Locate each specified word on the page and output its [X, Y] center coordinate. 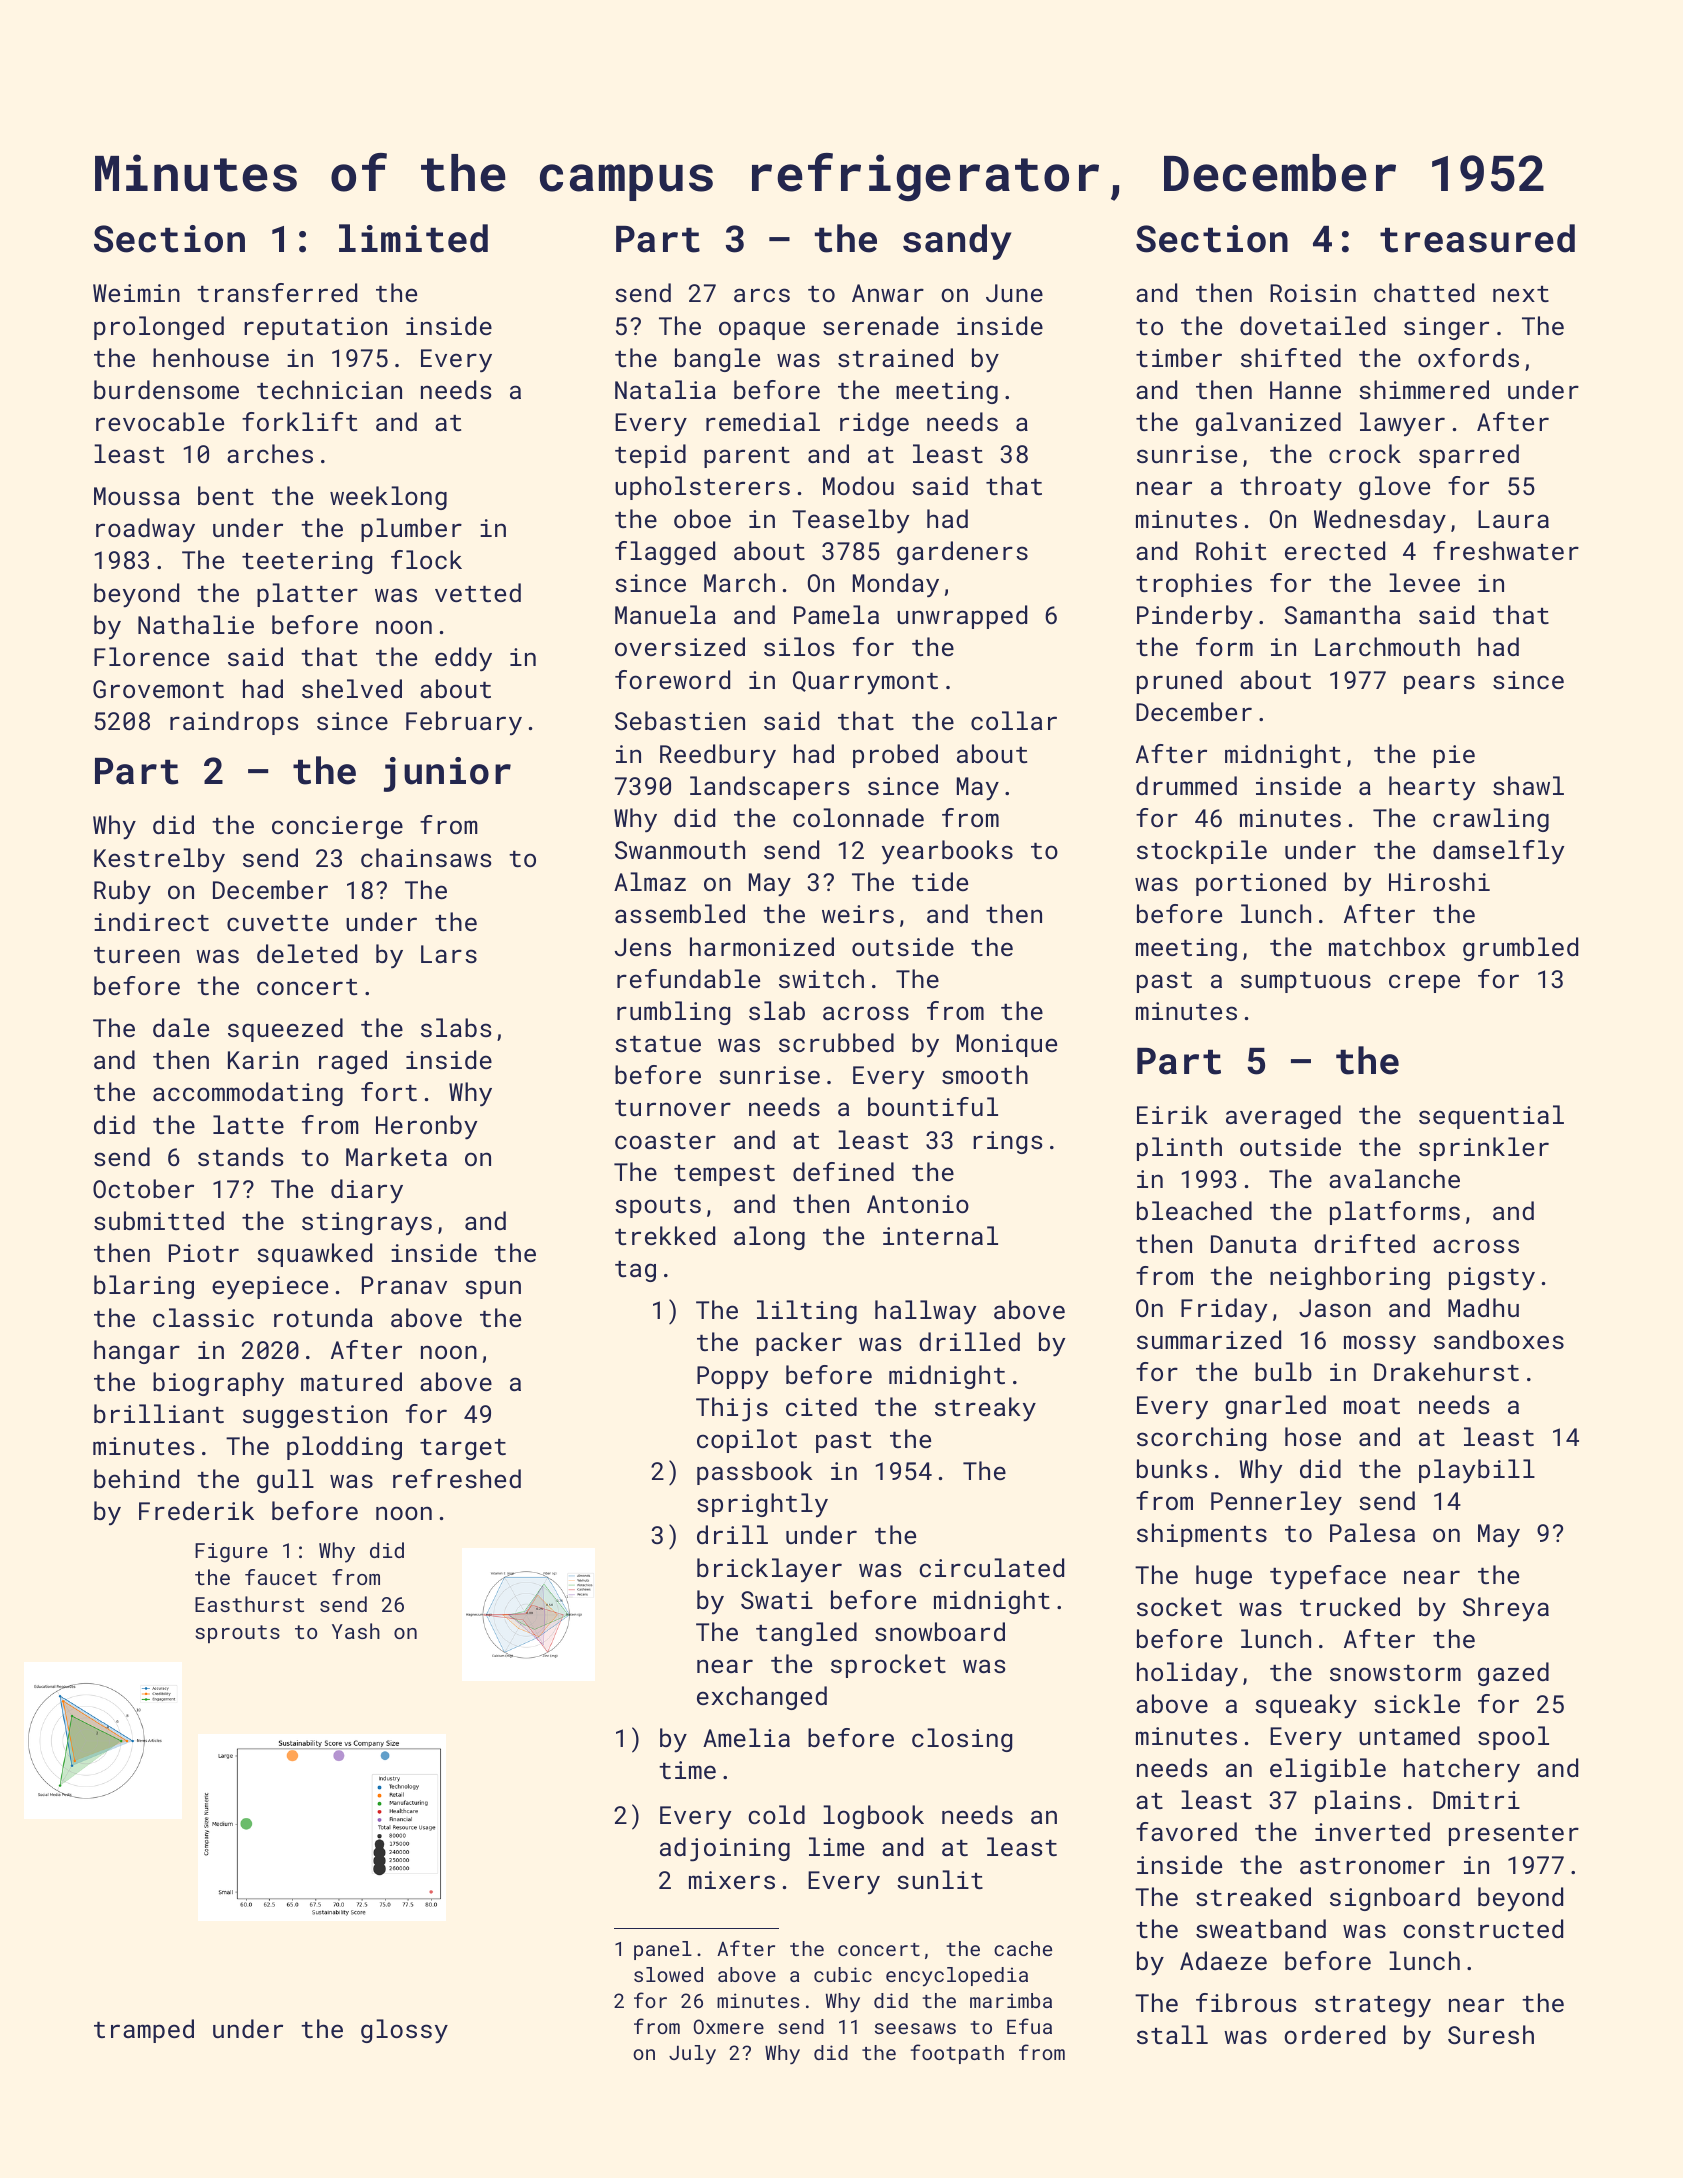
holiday [1187, 1674]
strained [895, 357]
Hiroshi [1439, 881]
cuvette [277, 923]
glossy [404, 2031]
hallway [925, 1312]
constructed [1483, 1928]
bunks [1172, 1468]
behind [136, 1478]
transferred [277, 292]
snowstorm [1395, 1673]
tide [940, 881]
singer [1446, 328]
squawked [314, 1255]
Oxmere [729, 2026]
